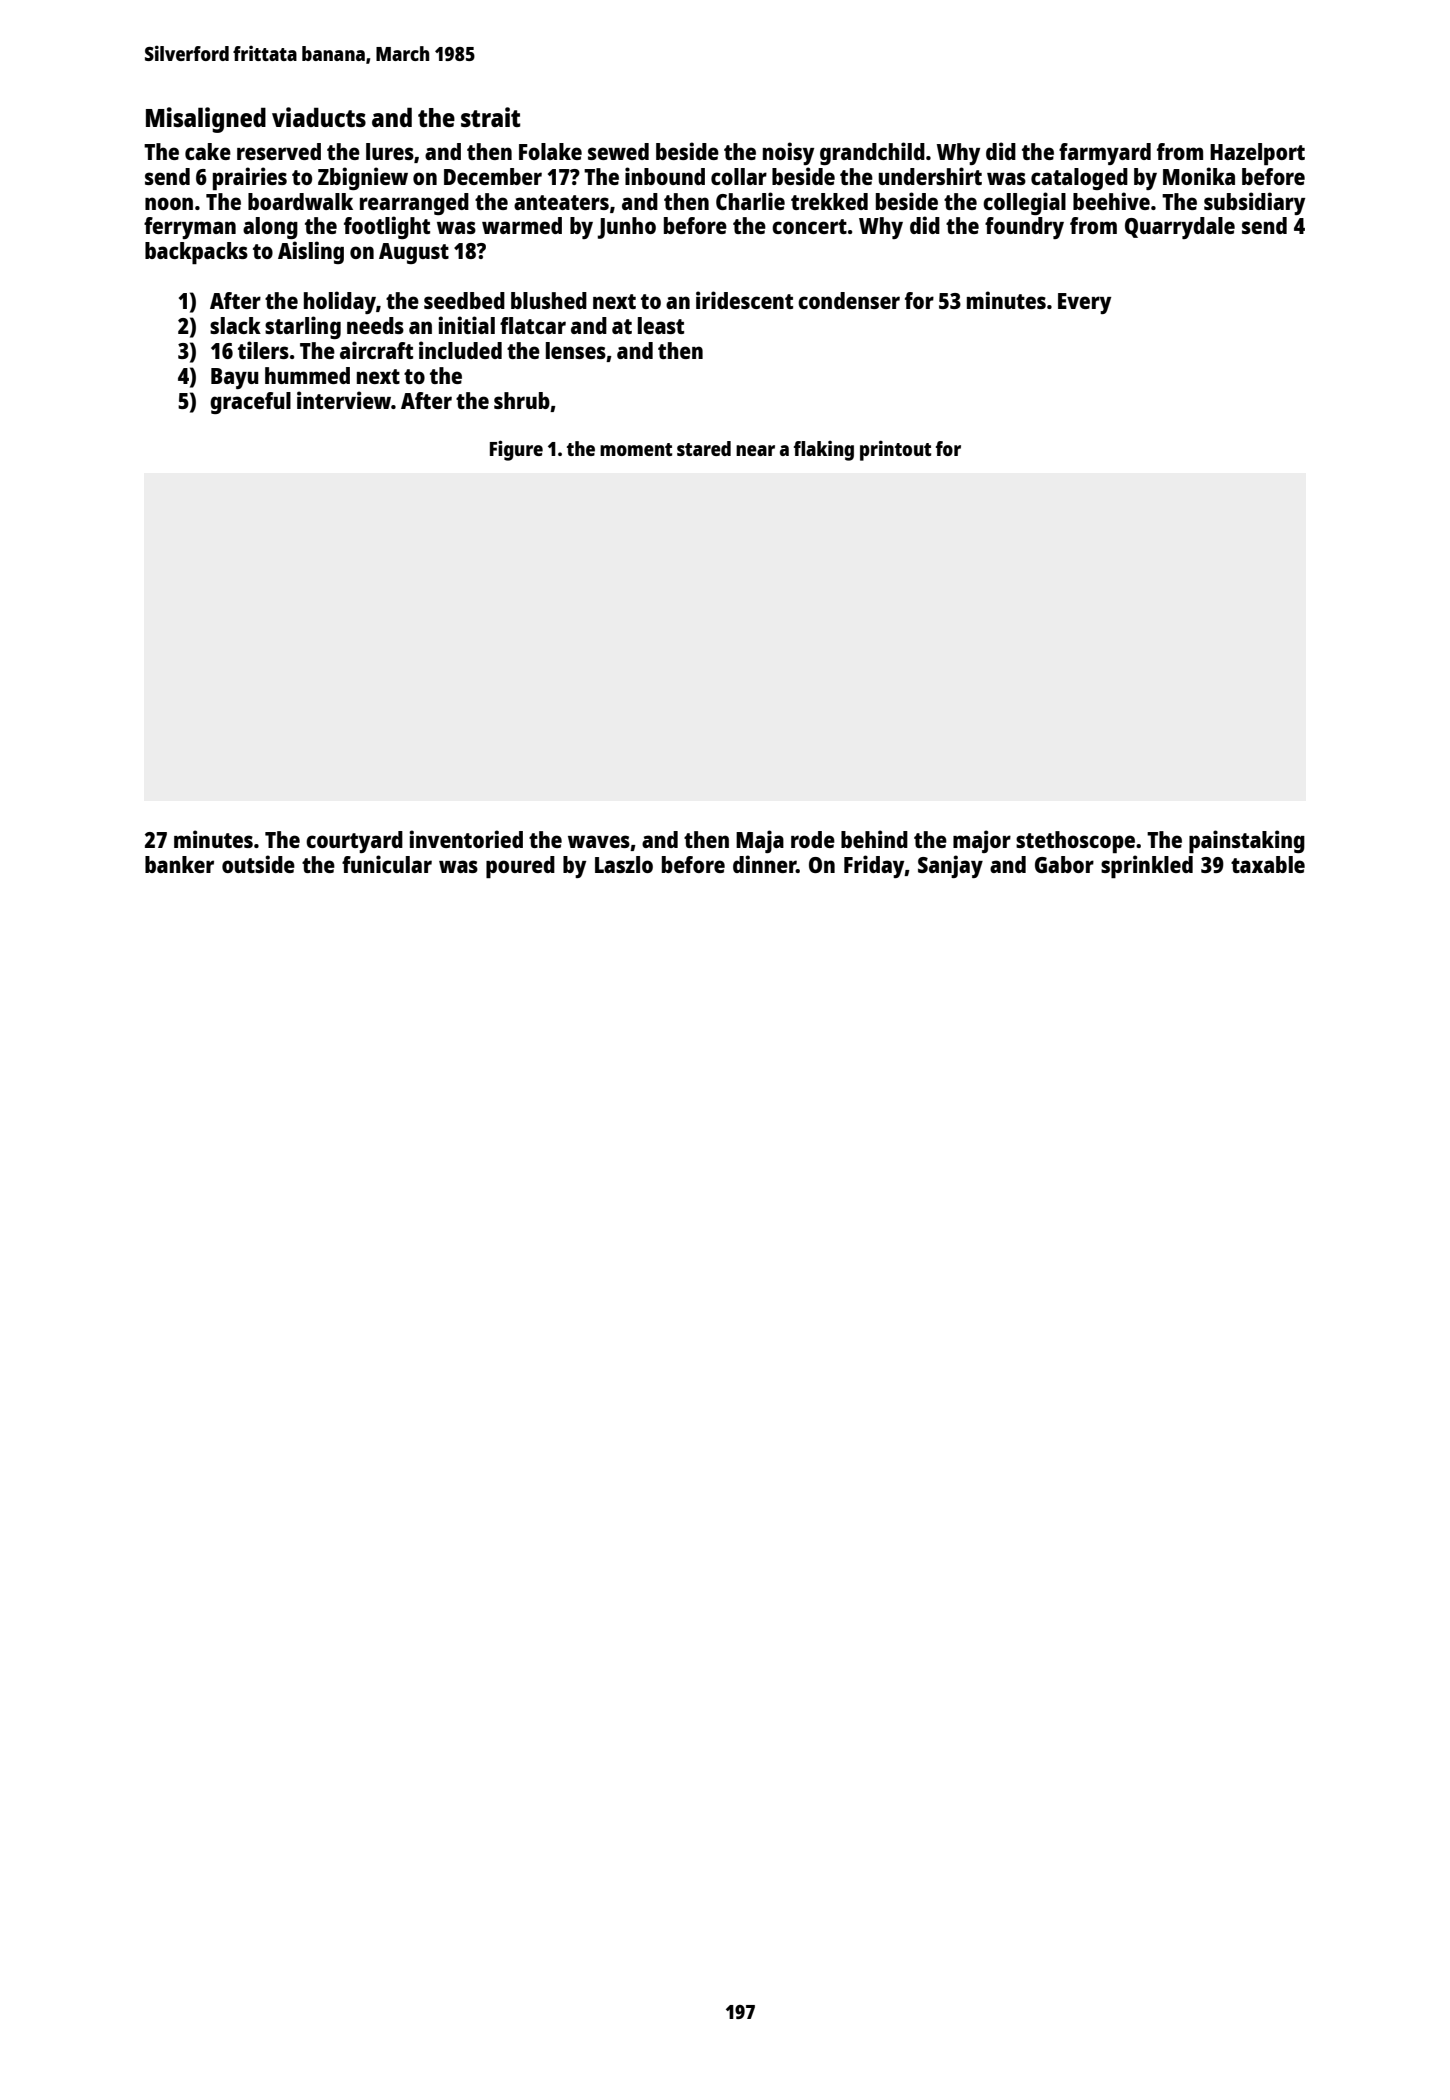  What do you see at coordinates (354, 842) in the page?
I see `courtyard` at bounding box center [354, 842].
